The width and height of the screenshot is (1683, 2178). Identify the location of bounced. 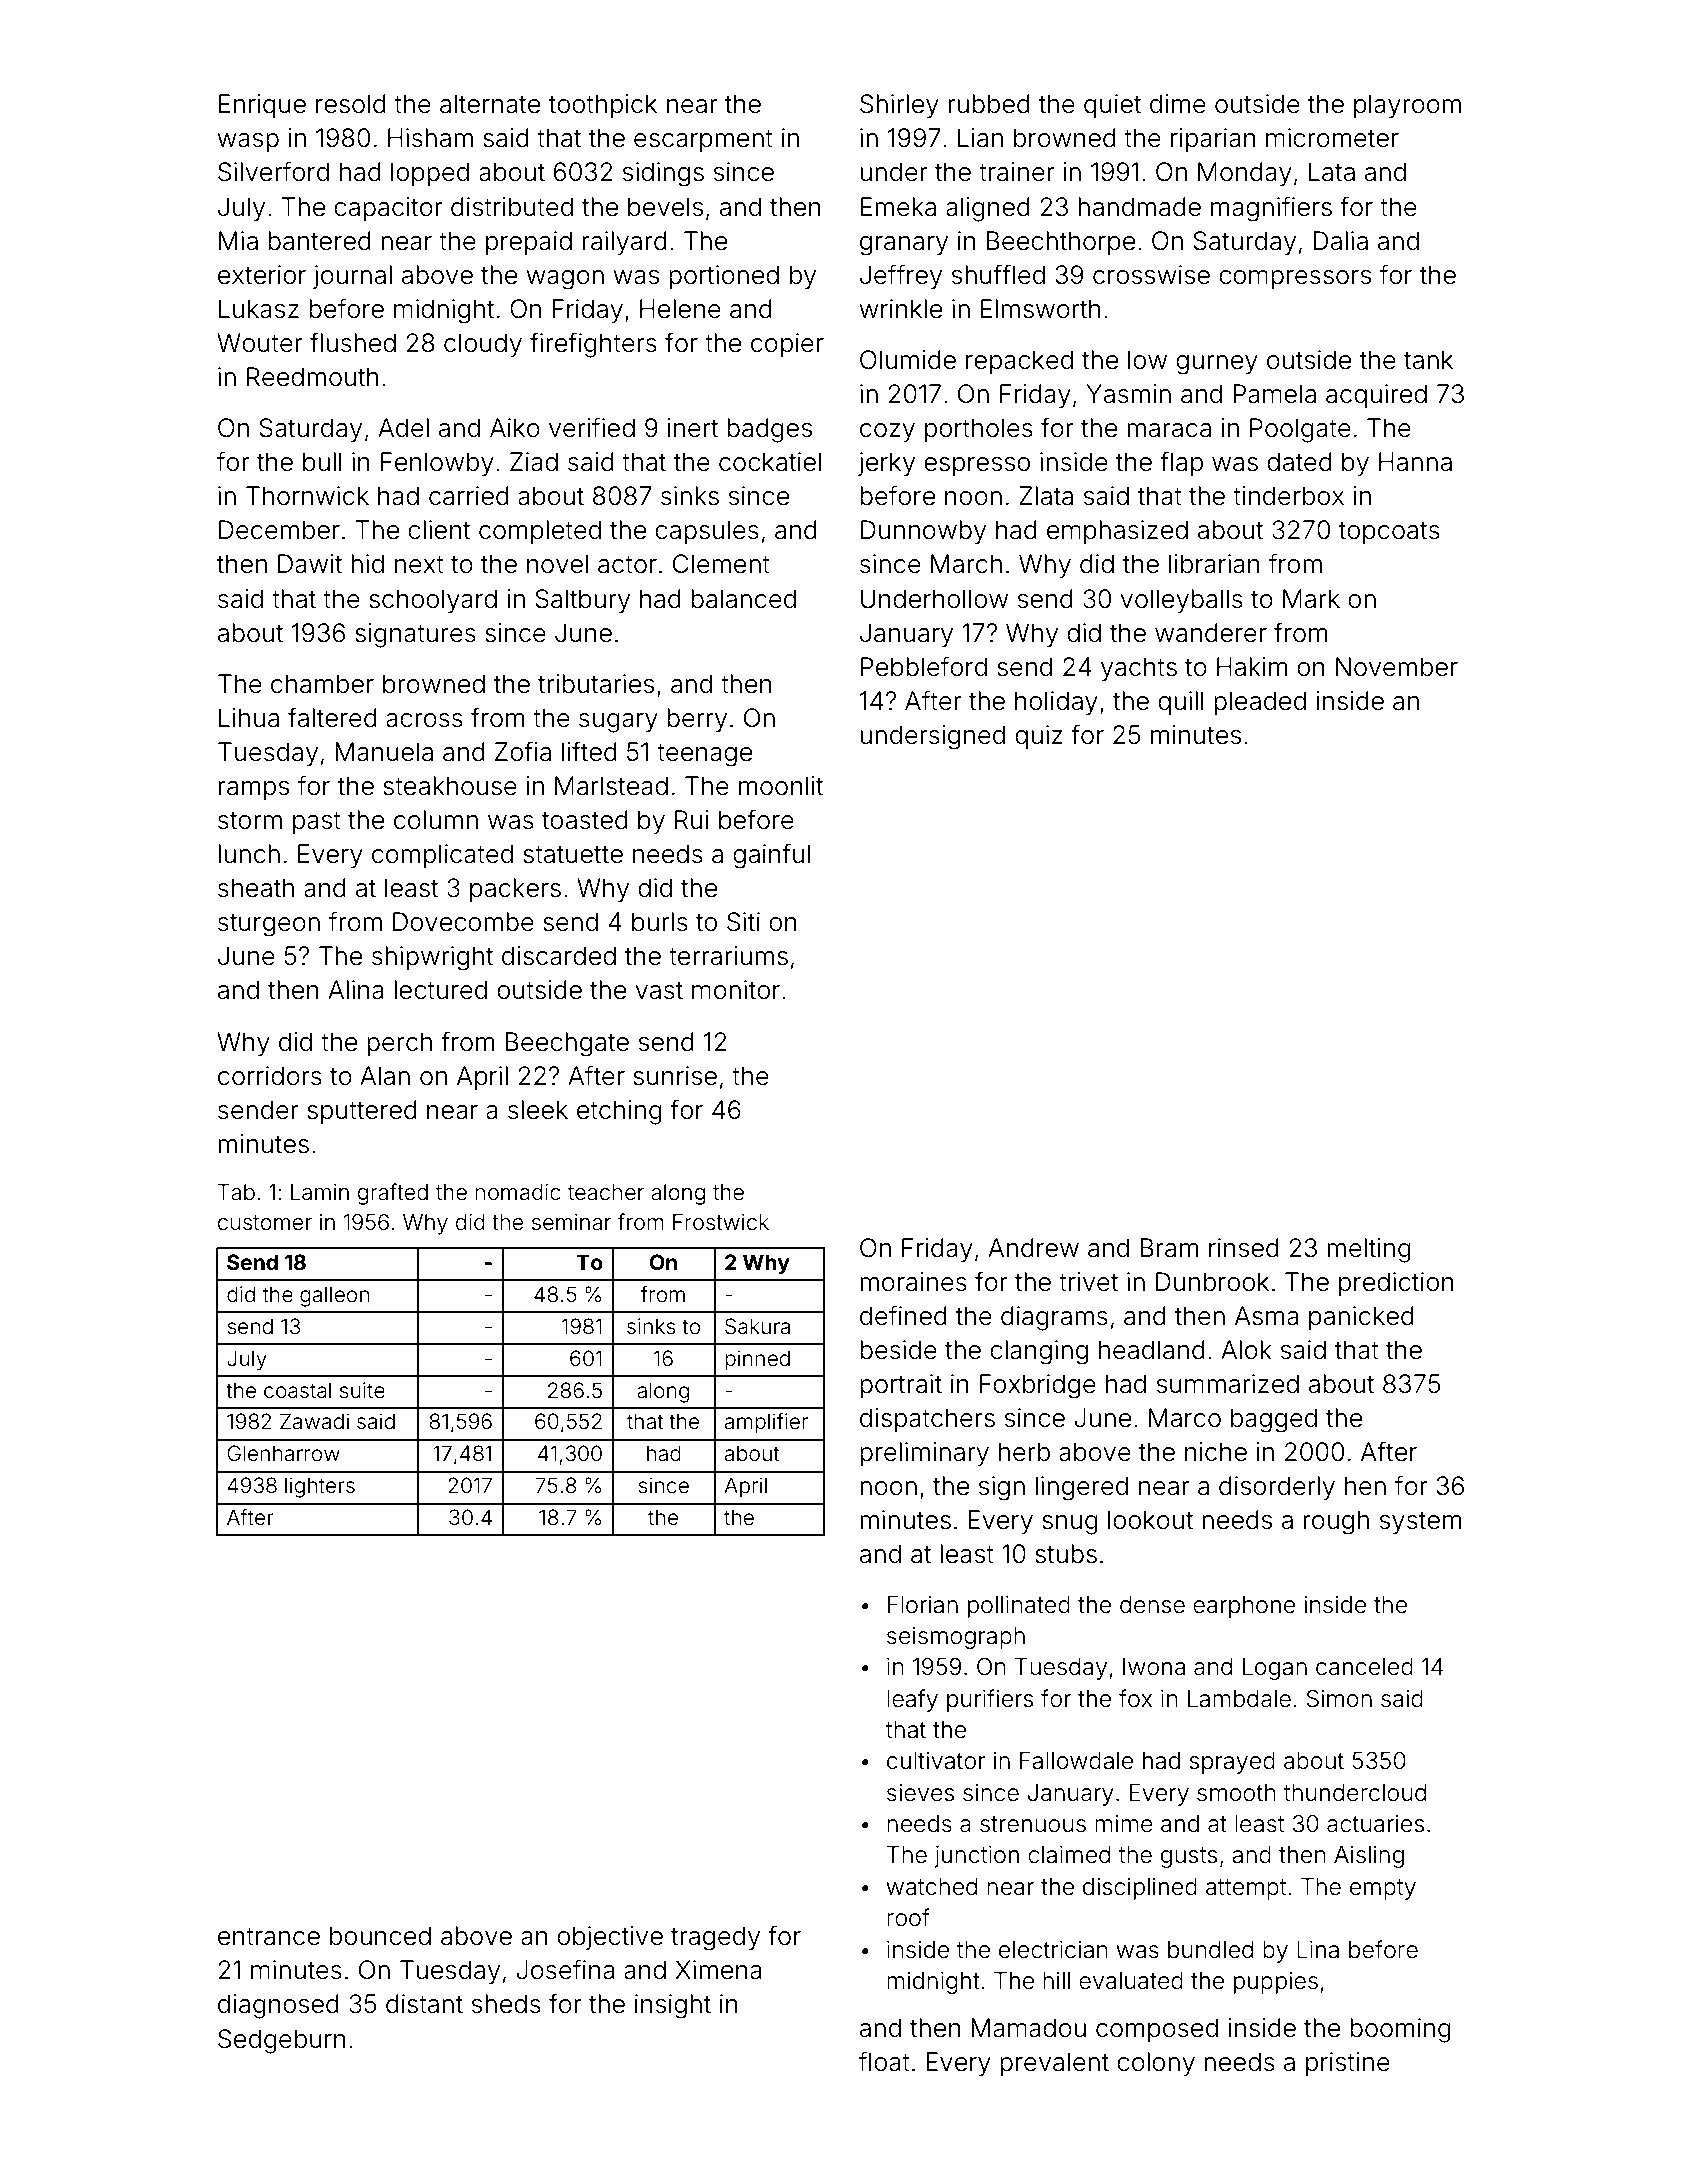
(380, 1936).
